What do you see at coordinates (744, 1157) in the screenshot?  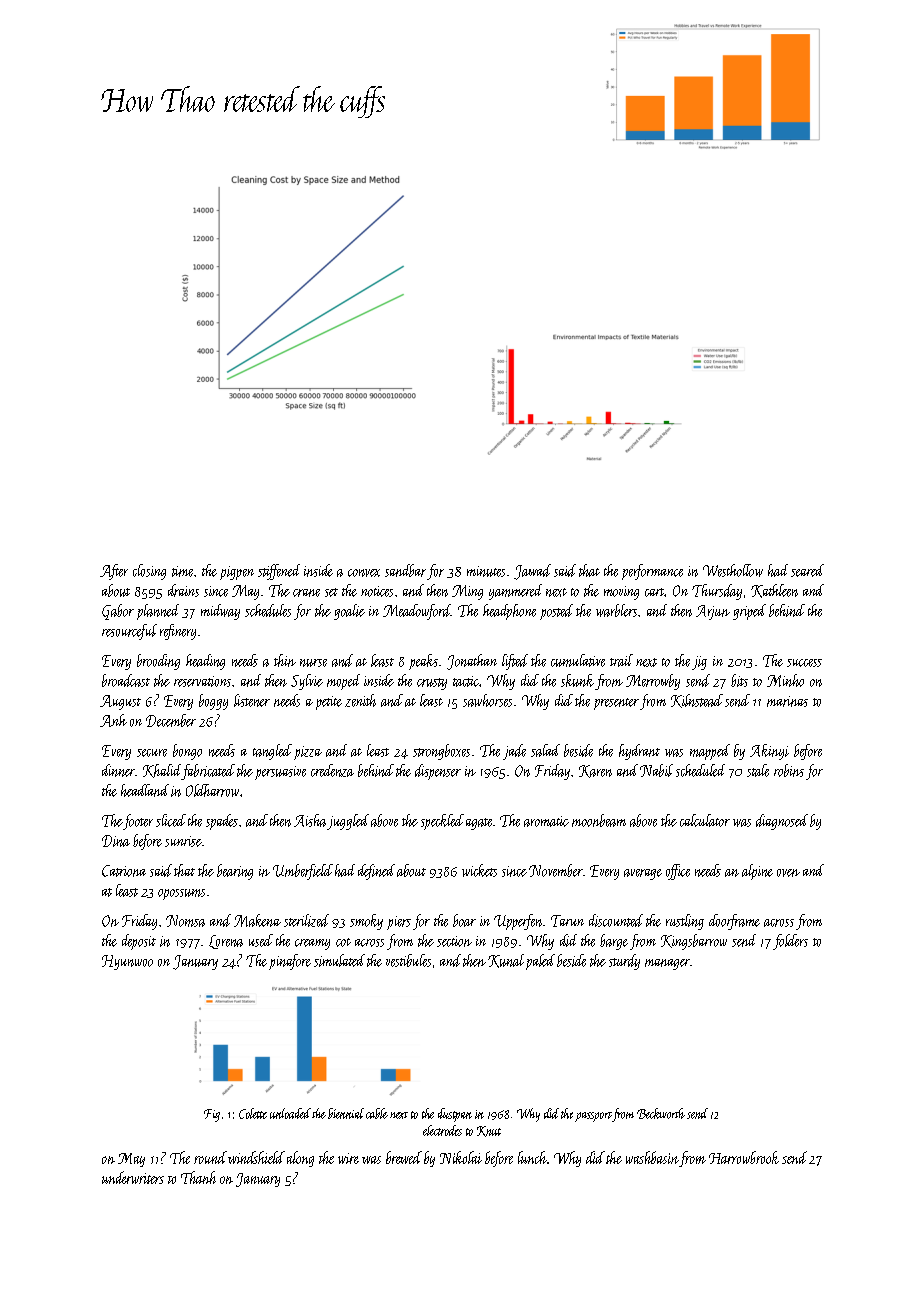 I see `Harrowbrook` at bounding box center [744, 1157].
